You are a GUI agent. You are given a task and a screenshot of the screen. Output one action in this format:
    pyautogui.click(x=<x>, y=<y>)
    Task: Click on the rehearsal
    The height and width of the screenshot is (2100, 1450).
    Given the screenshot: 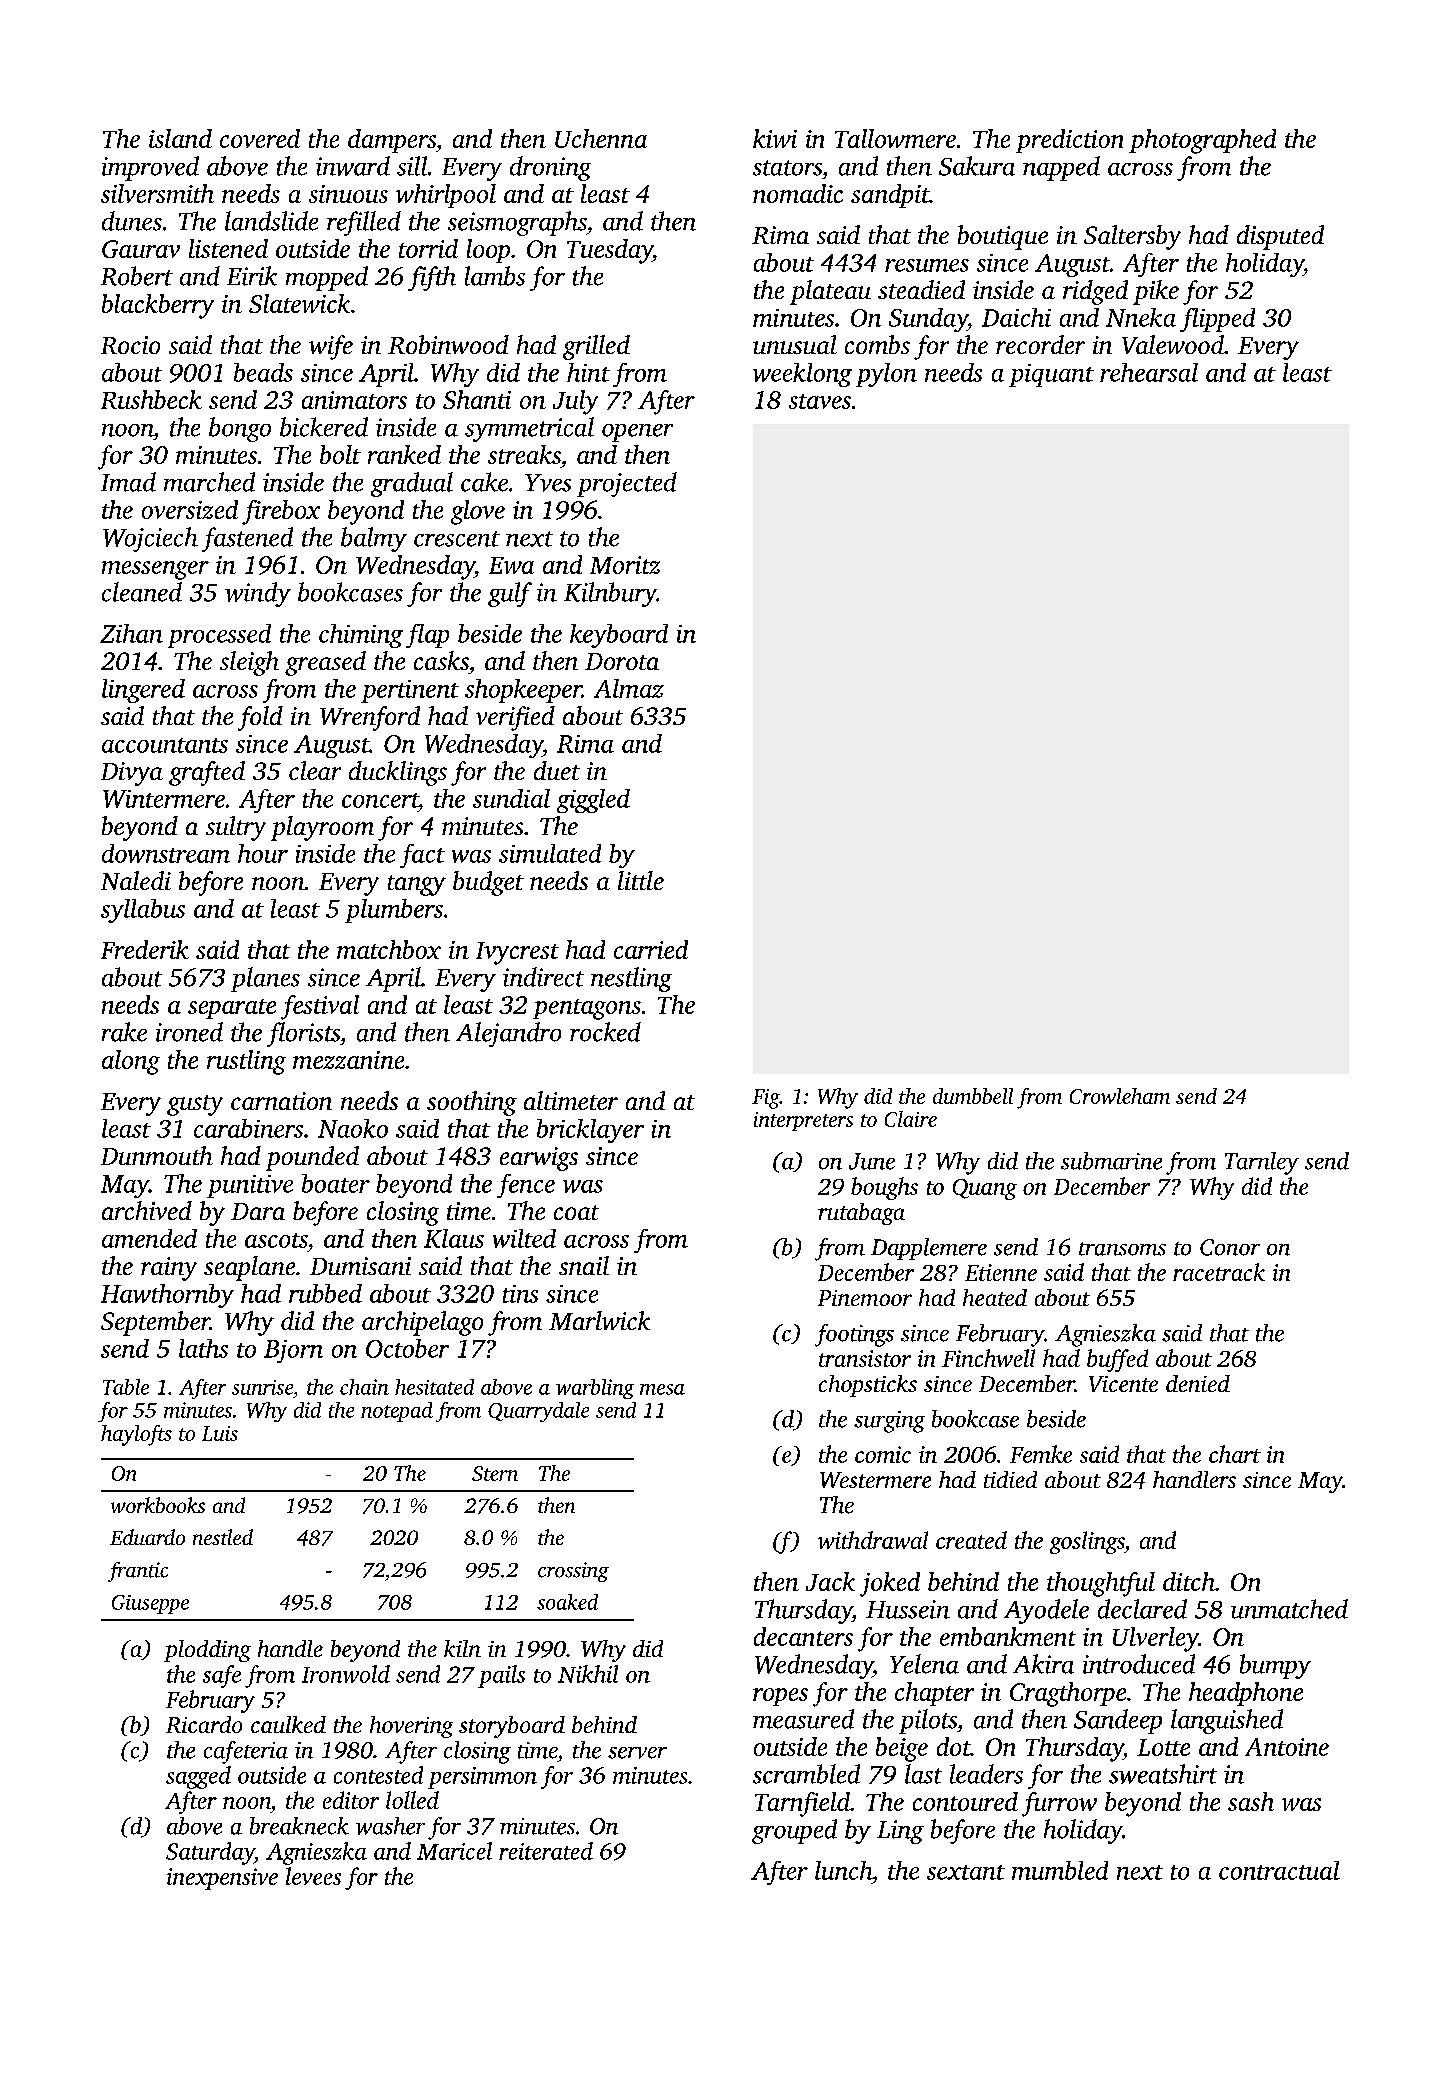 What is the action you would take?
    pyautogui.click(x=1149, y=372)
